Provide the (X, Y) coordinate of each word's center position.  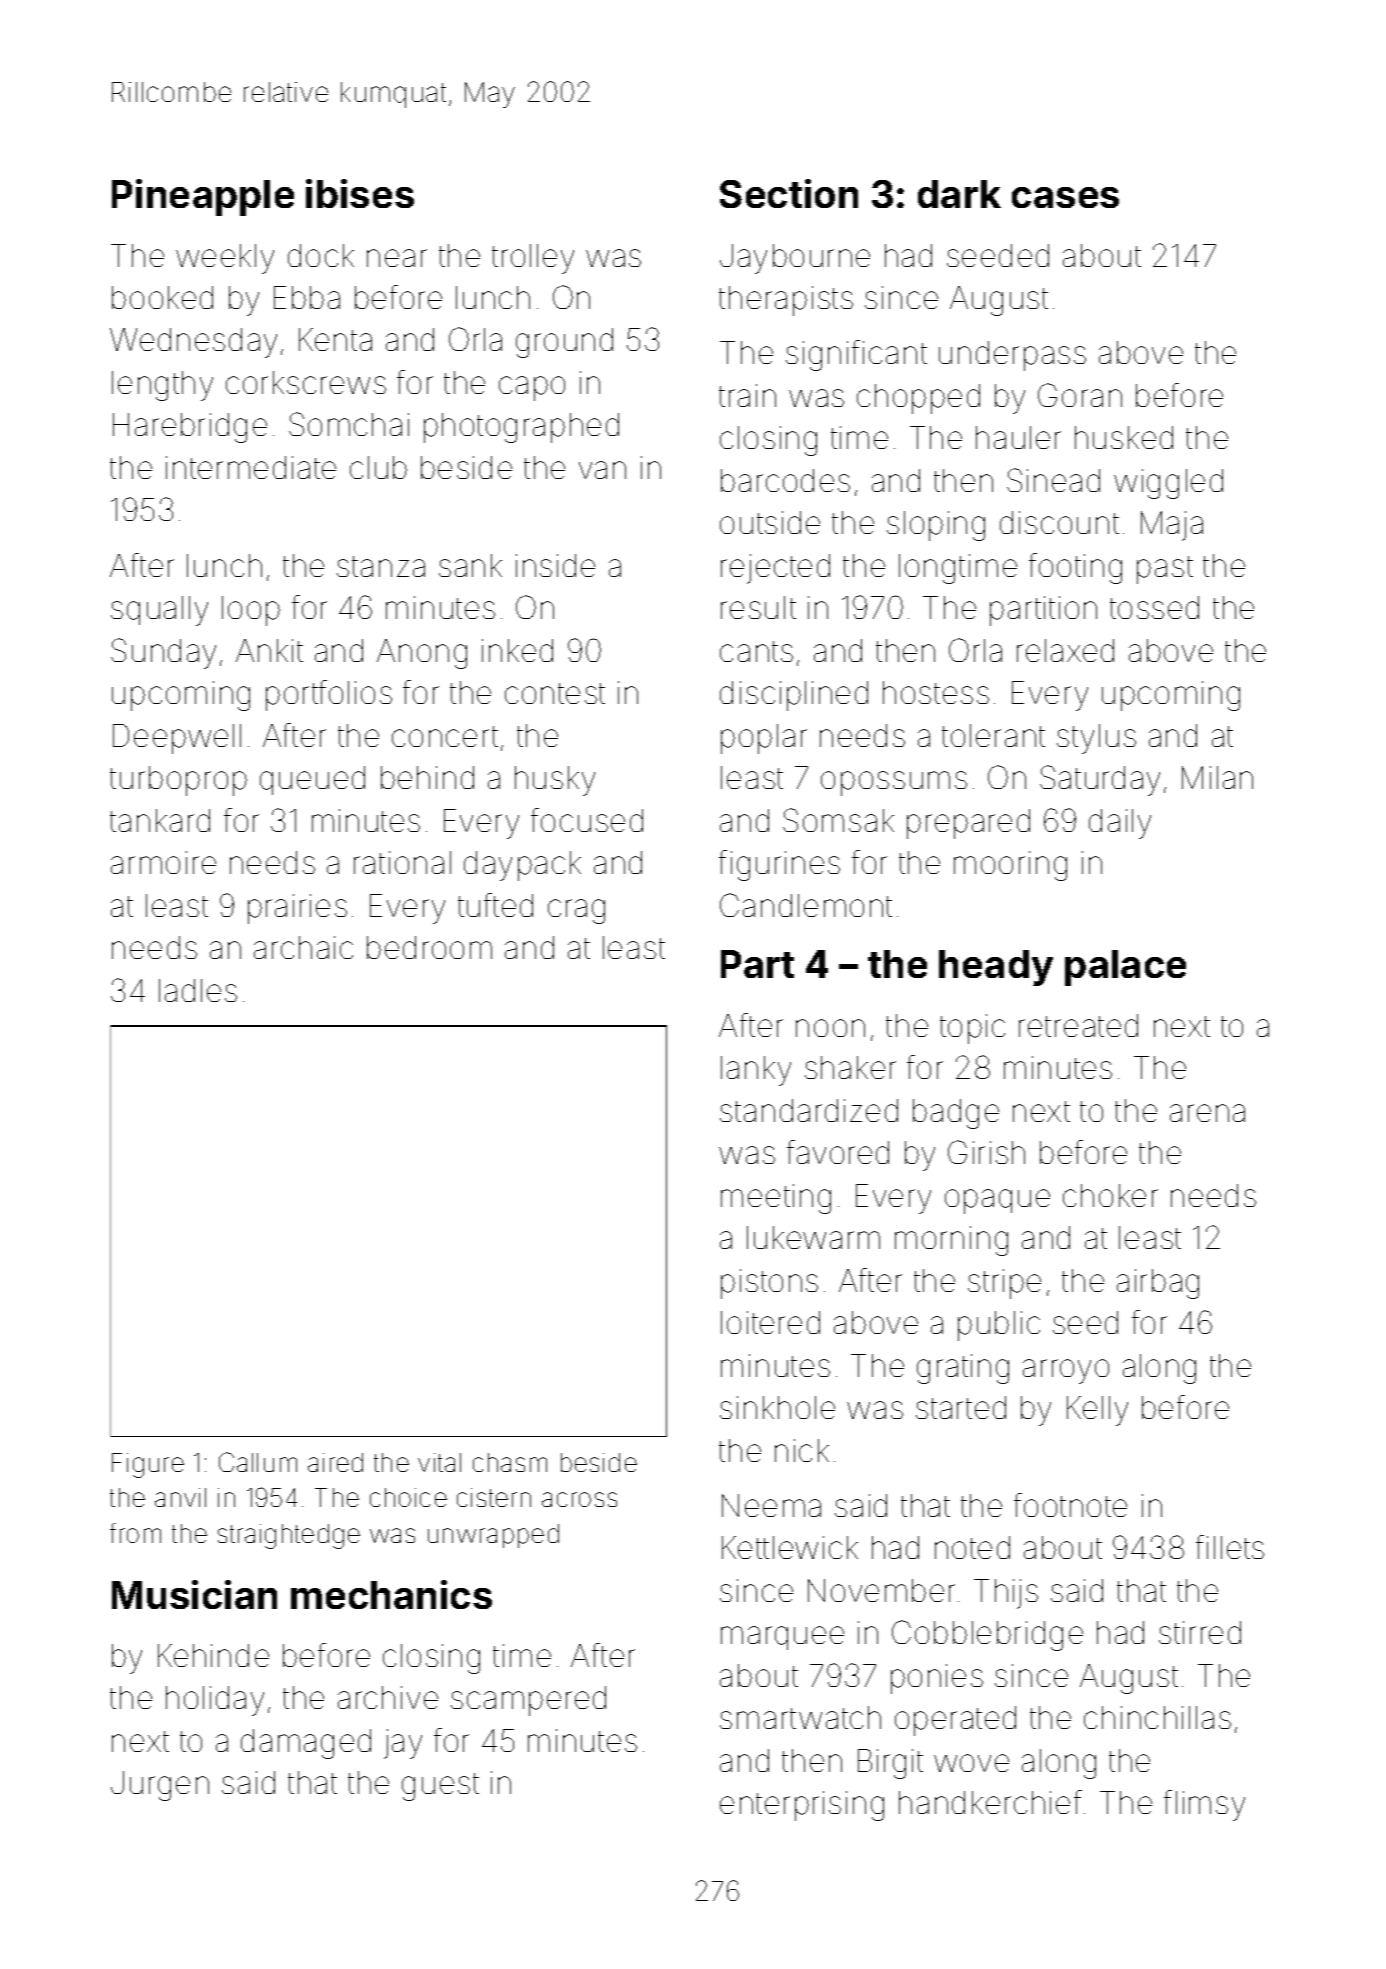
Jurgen (160, 1786)
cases (1065, 197)
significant (856, 355)
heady (996, 968)
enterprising (802, 1806)
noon (830, 1028)
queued (312, 780)
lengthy (162, 386)
